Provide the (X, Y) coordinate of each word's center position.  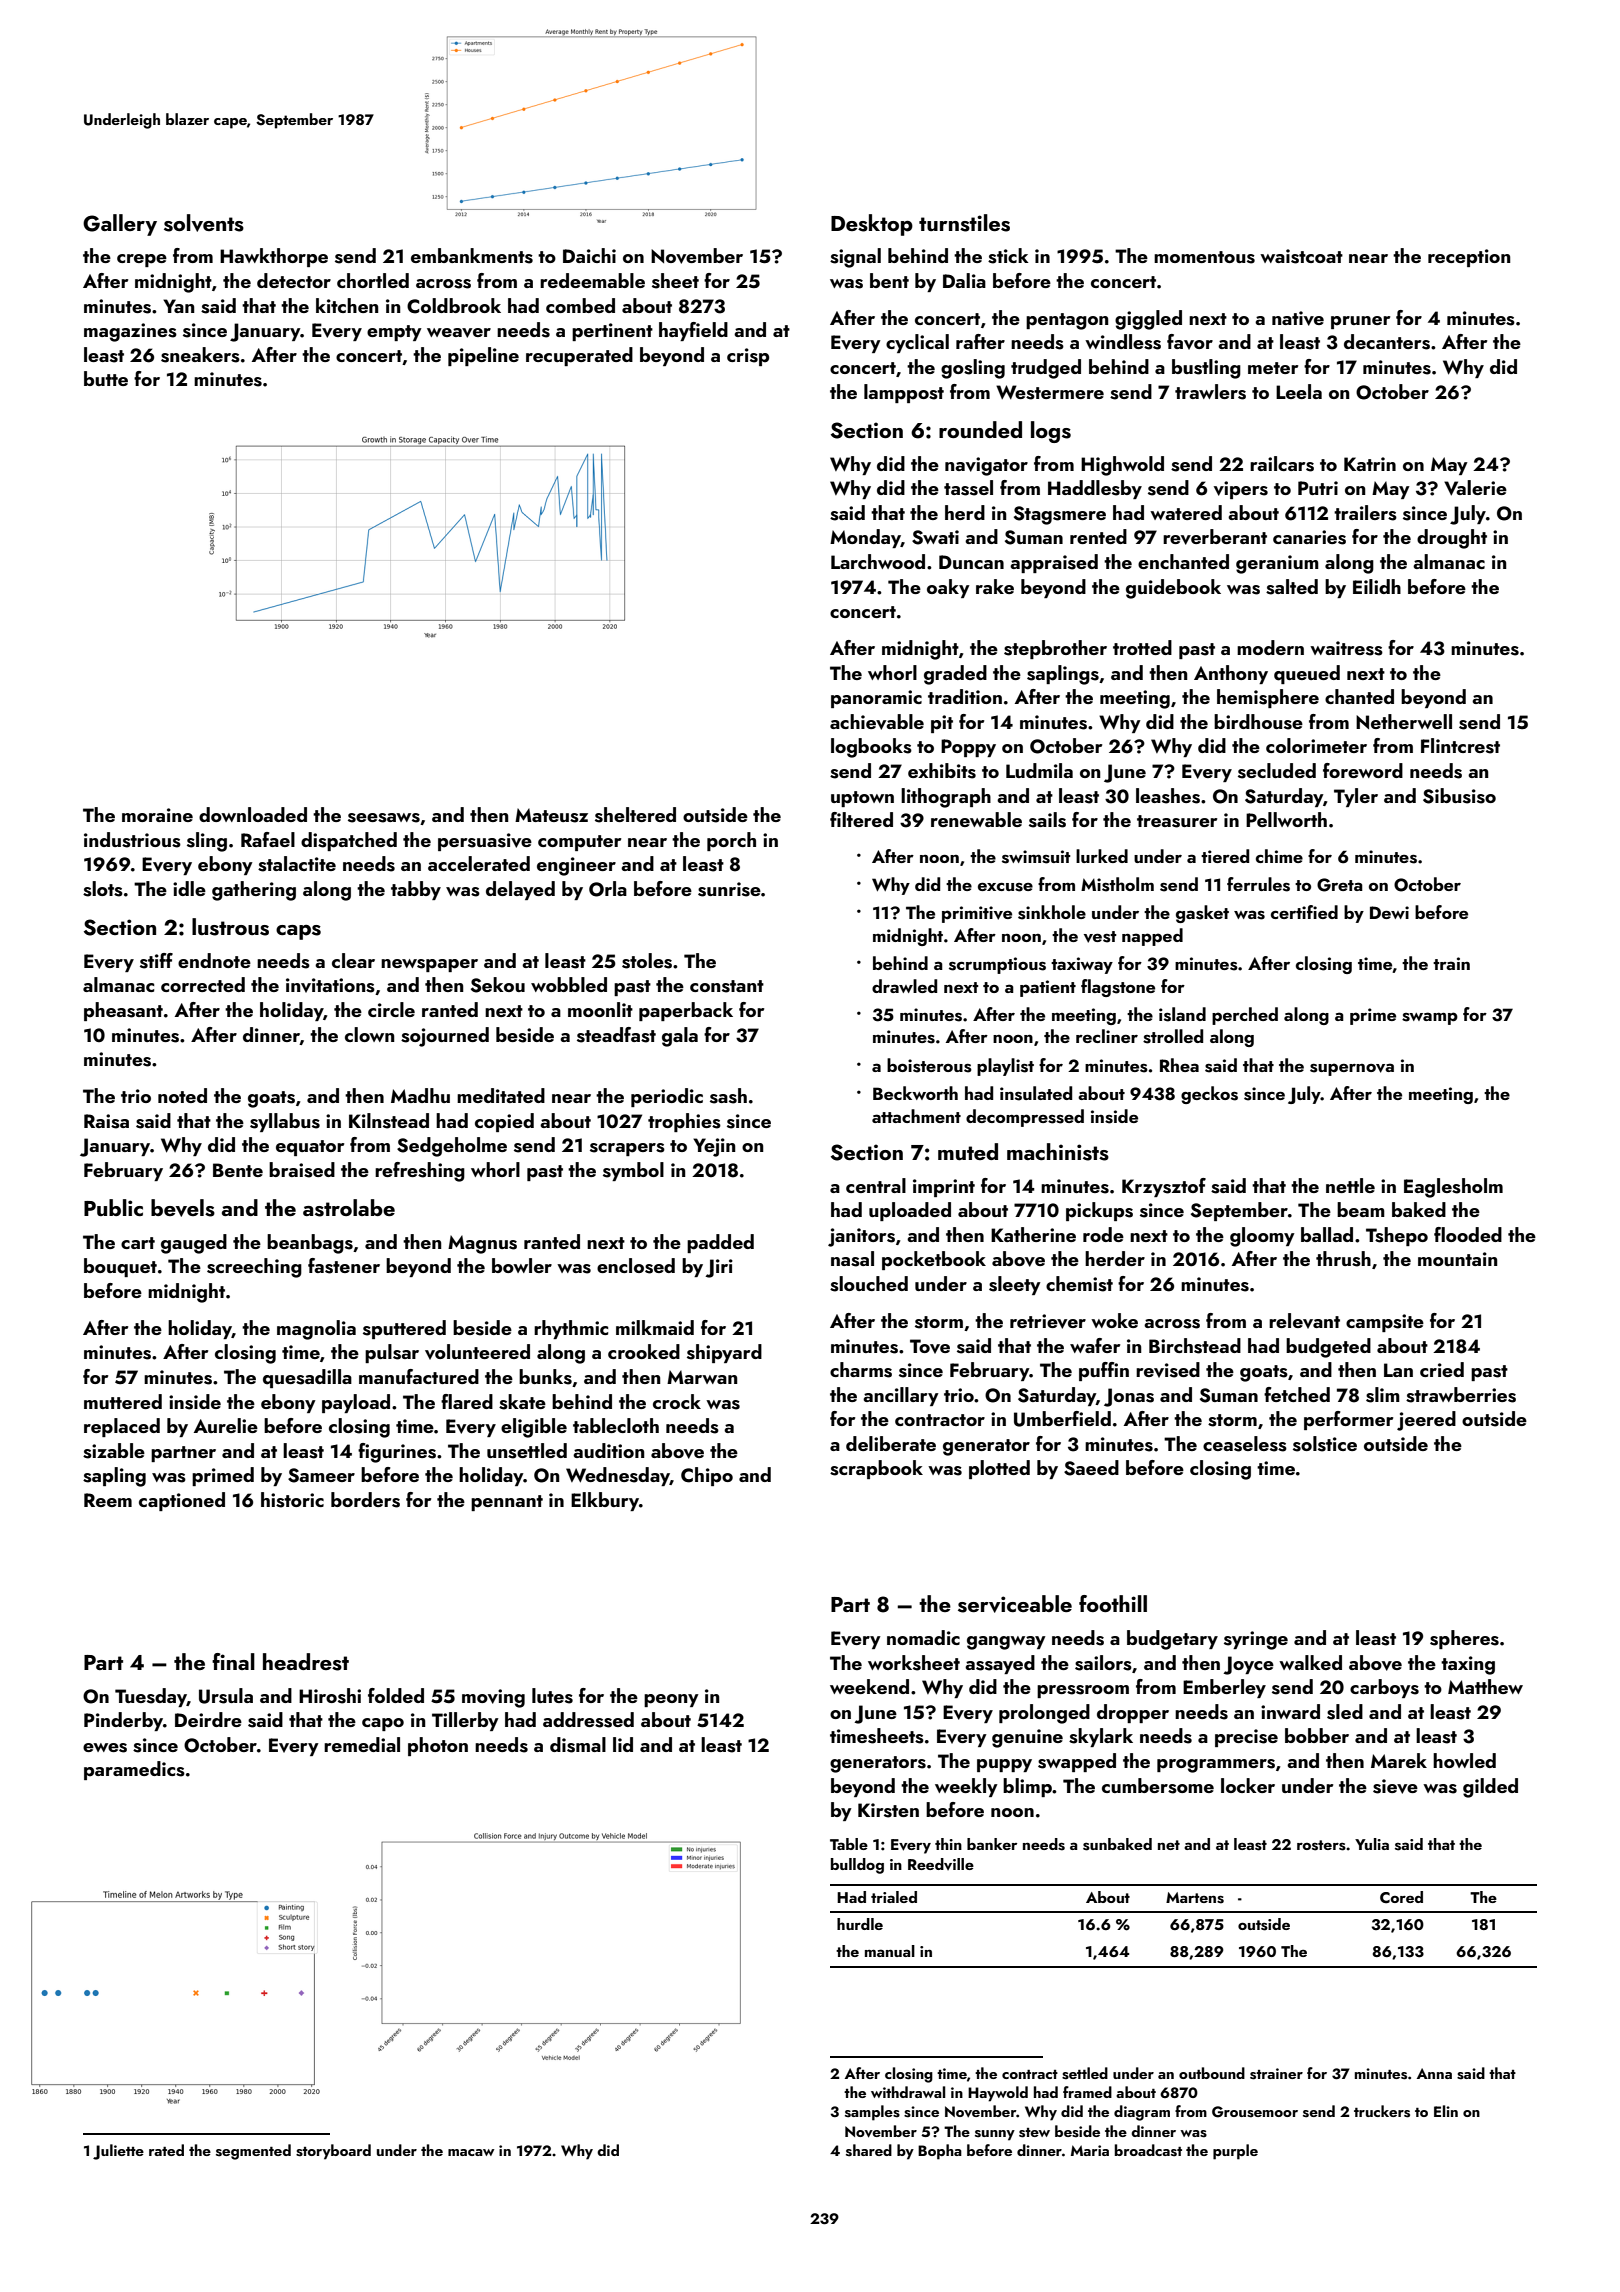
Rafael (268, 839)
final (233, 1661)
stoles (647, 961)
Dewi (1389, 912)
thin (948, 1844)
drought (1452, 539)
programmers (1216, 1766)
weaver (459, 333)
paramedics (134, 1770)
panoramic (876, 699)
